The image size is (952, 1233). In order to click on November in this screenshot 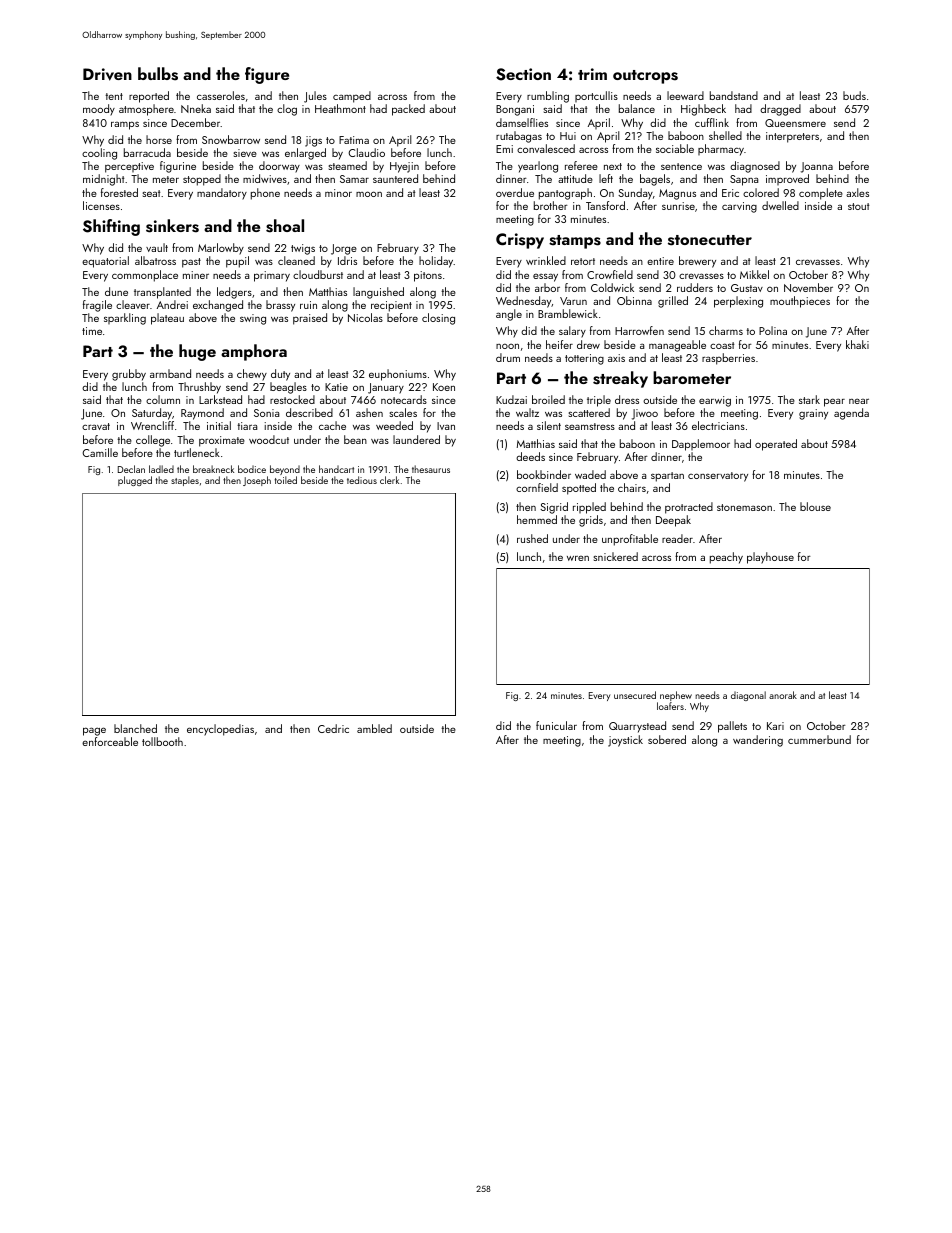, I will do `click(808, 287)`.
